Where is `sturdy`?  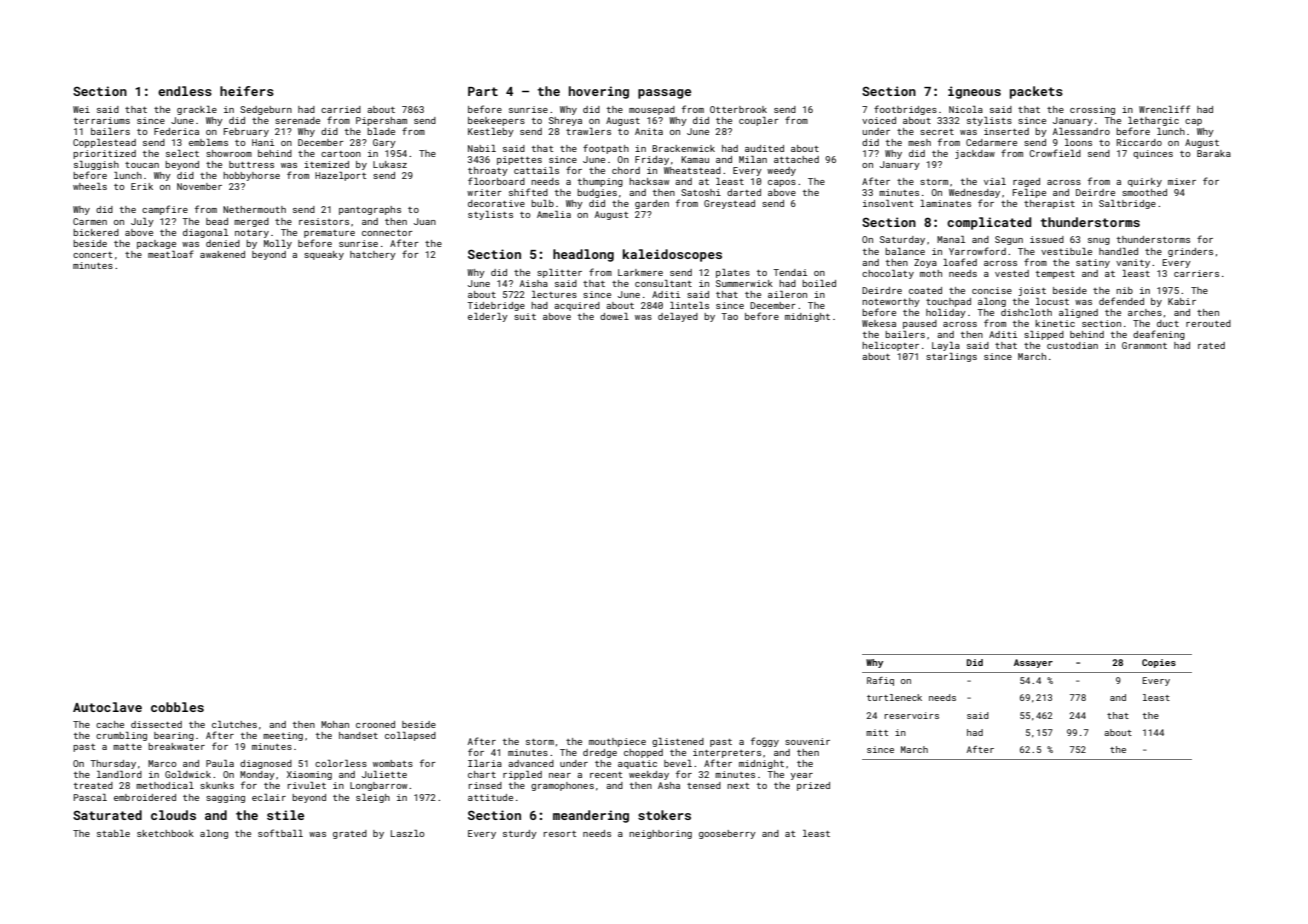 sturdy is located at coordinates (520, 834).
